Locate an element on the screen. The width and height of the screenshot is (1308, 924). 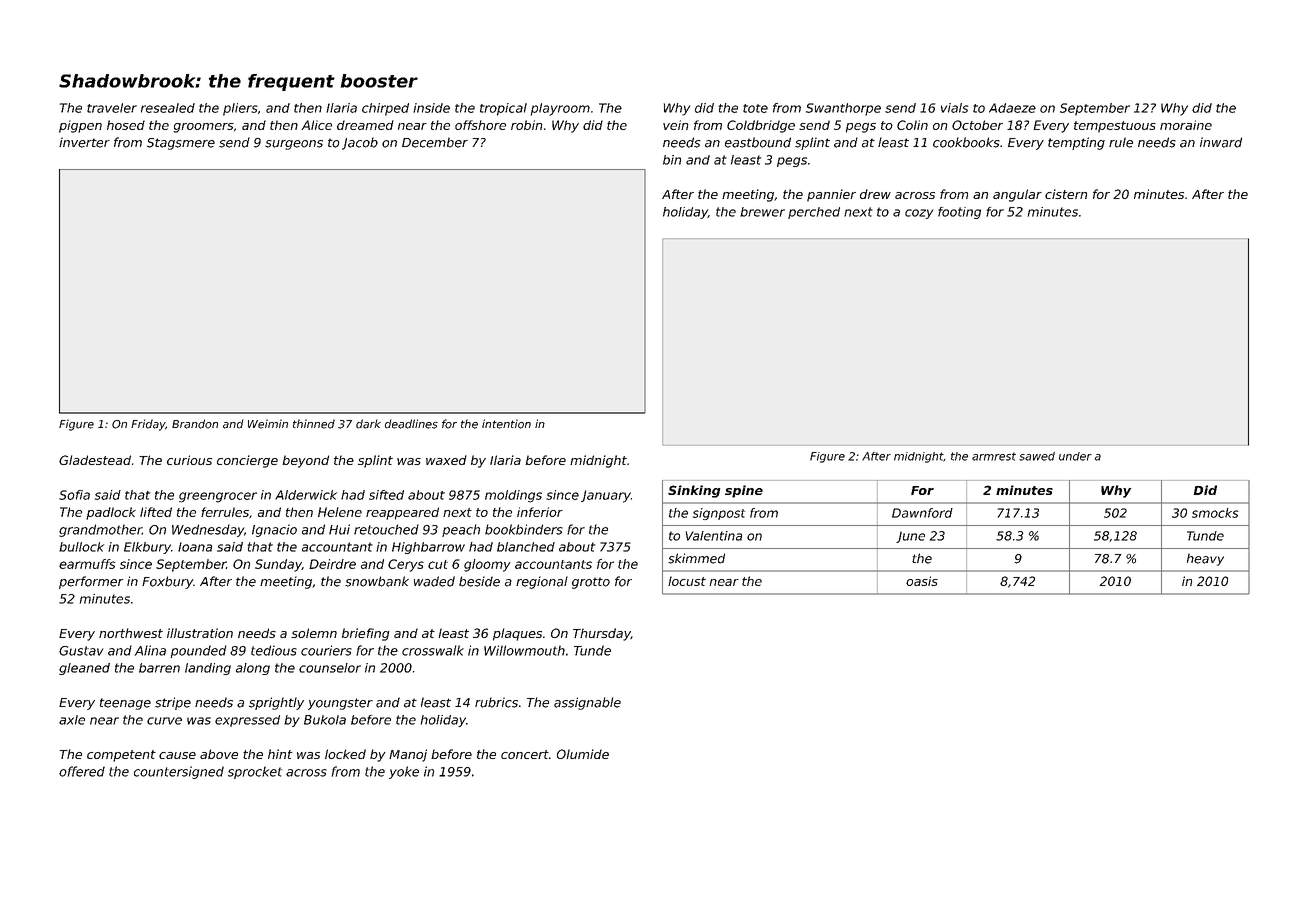
smocks is located at coordinates (1215, 513).
